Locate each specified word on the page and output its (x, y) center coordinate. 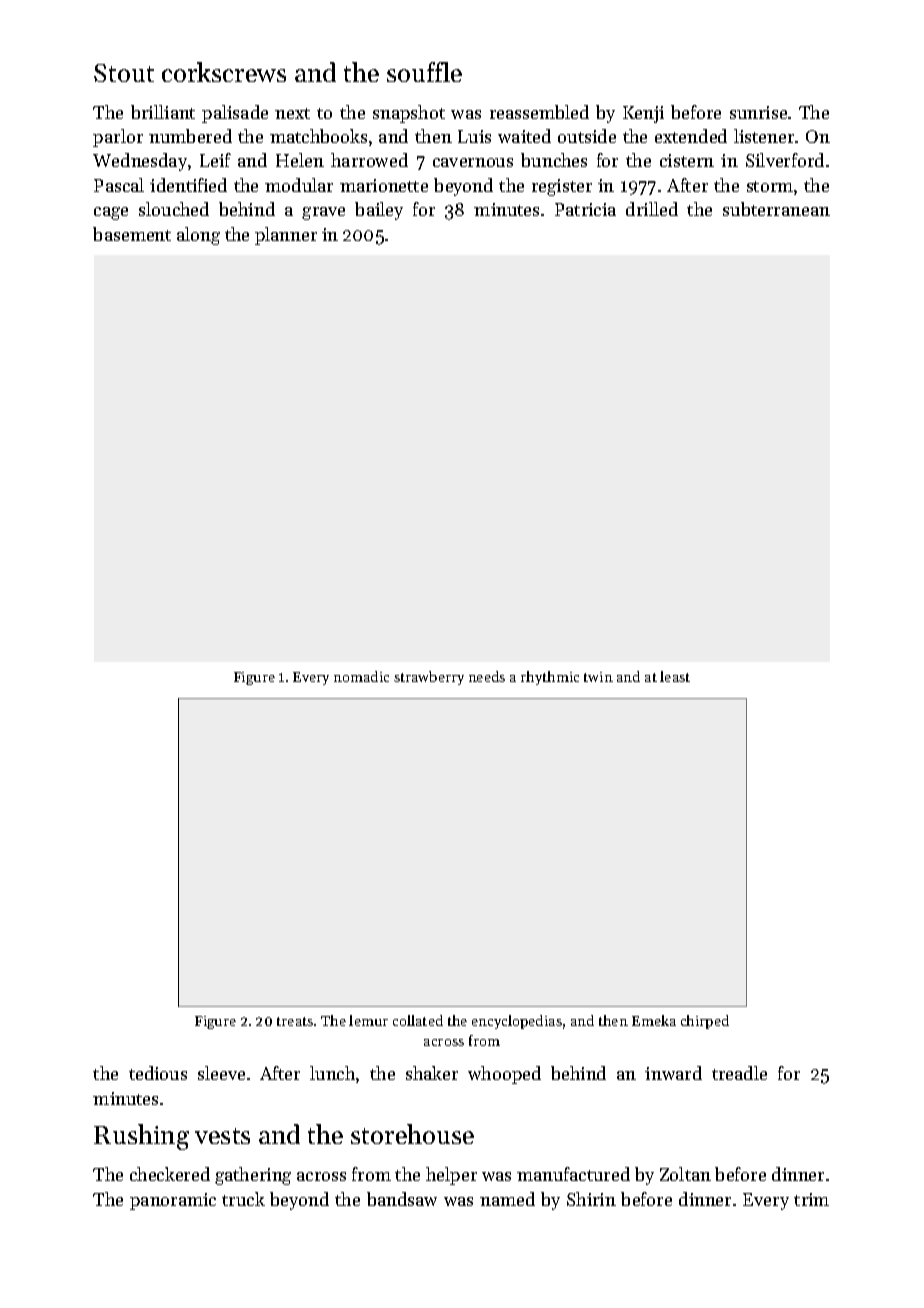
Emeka (654, 1020)
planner (286, 236)
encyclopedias (517, 1022)
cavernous (473, 162)
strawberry (429, 678)
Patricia (585, 209)
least (675, 676)
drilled (652, 209)
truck (243, 1199)
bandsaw (402, 1199)
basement (132, 234)
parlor (118, 138)
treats (295, 1021)
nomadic (361, 676)
